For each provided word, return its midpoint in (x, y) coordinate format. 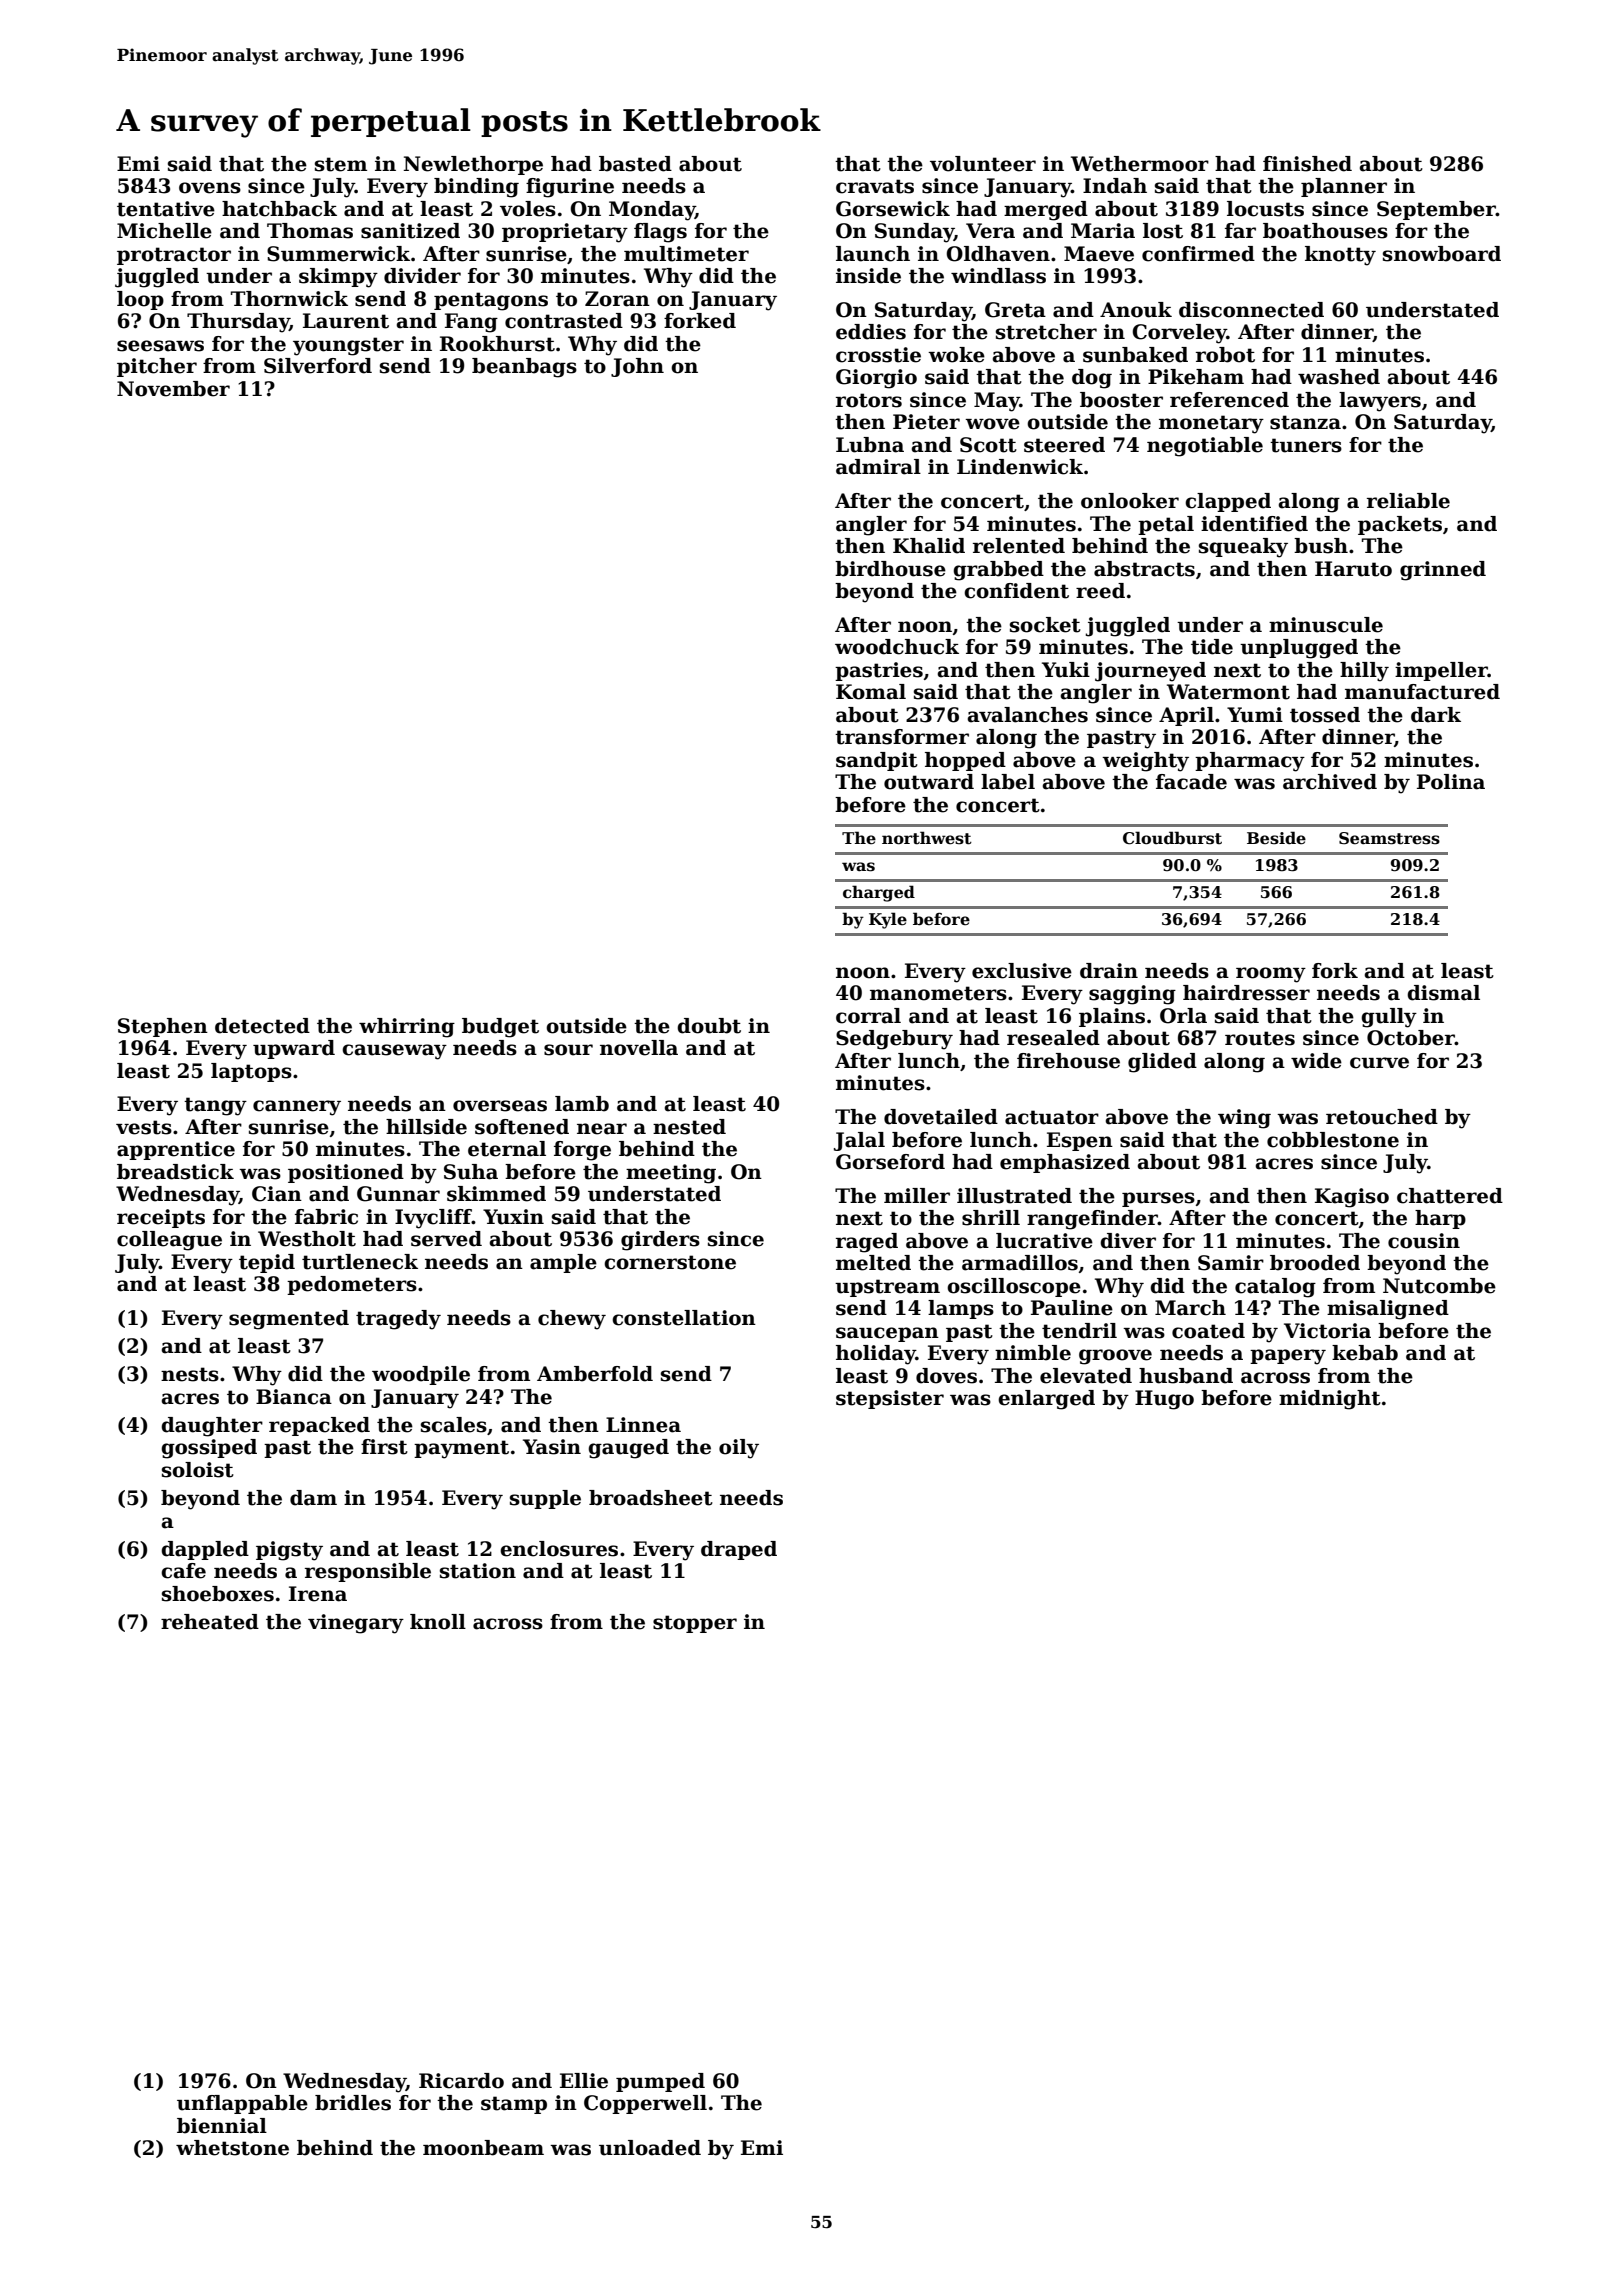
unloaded (650, 2148)
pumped (660, 2082)
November (173, 389)
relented (1019, 546)
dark (1436, 715)
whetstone (232, 2148)
